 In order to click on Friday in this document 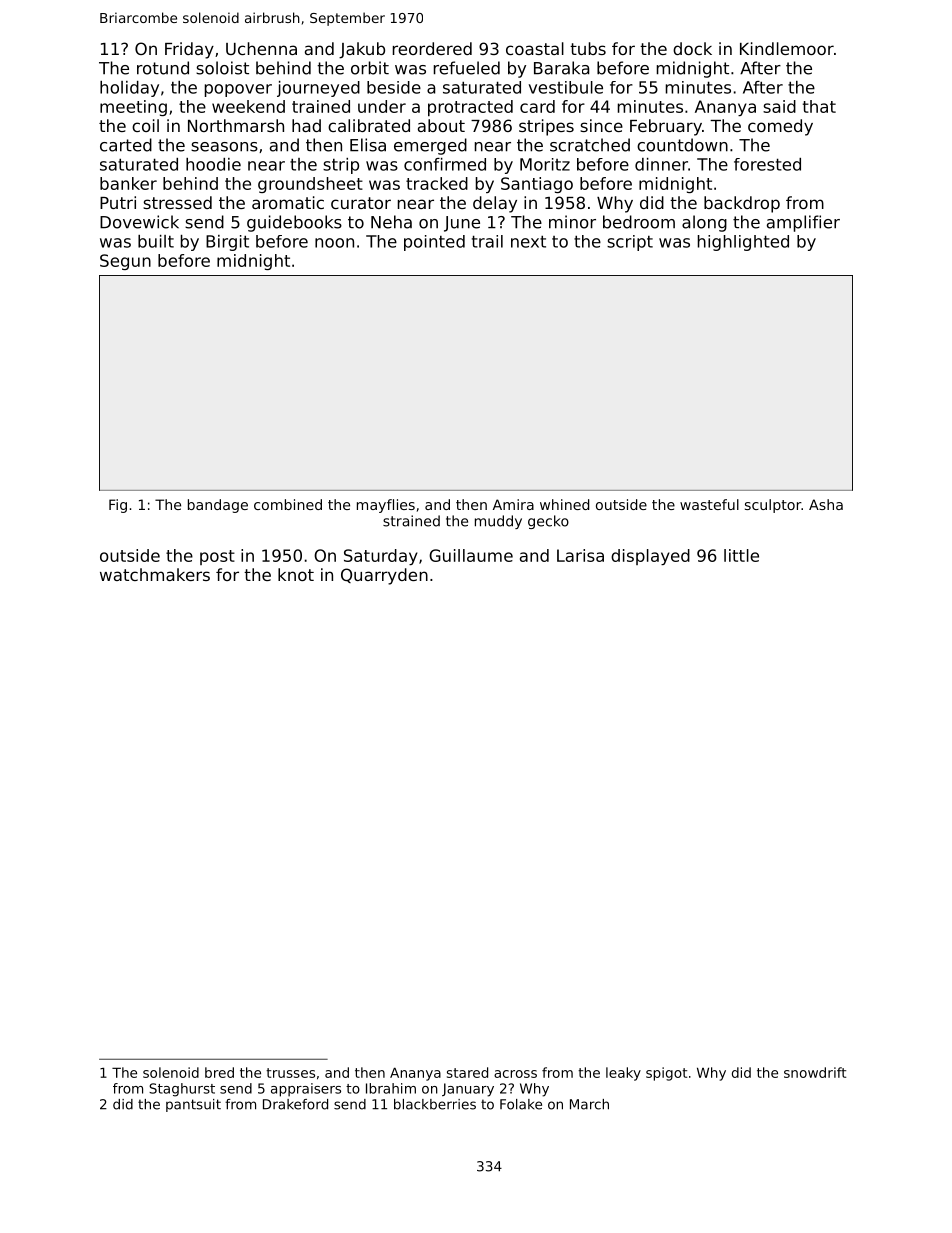, I will do `click(189, 50)`.
